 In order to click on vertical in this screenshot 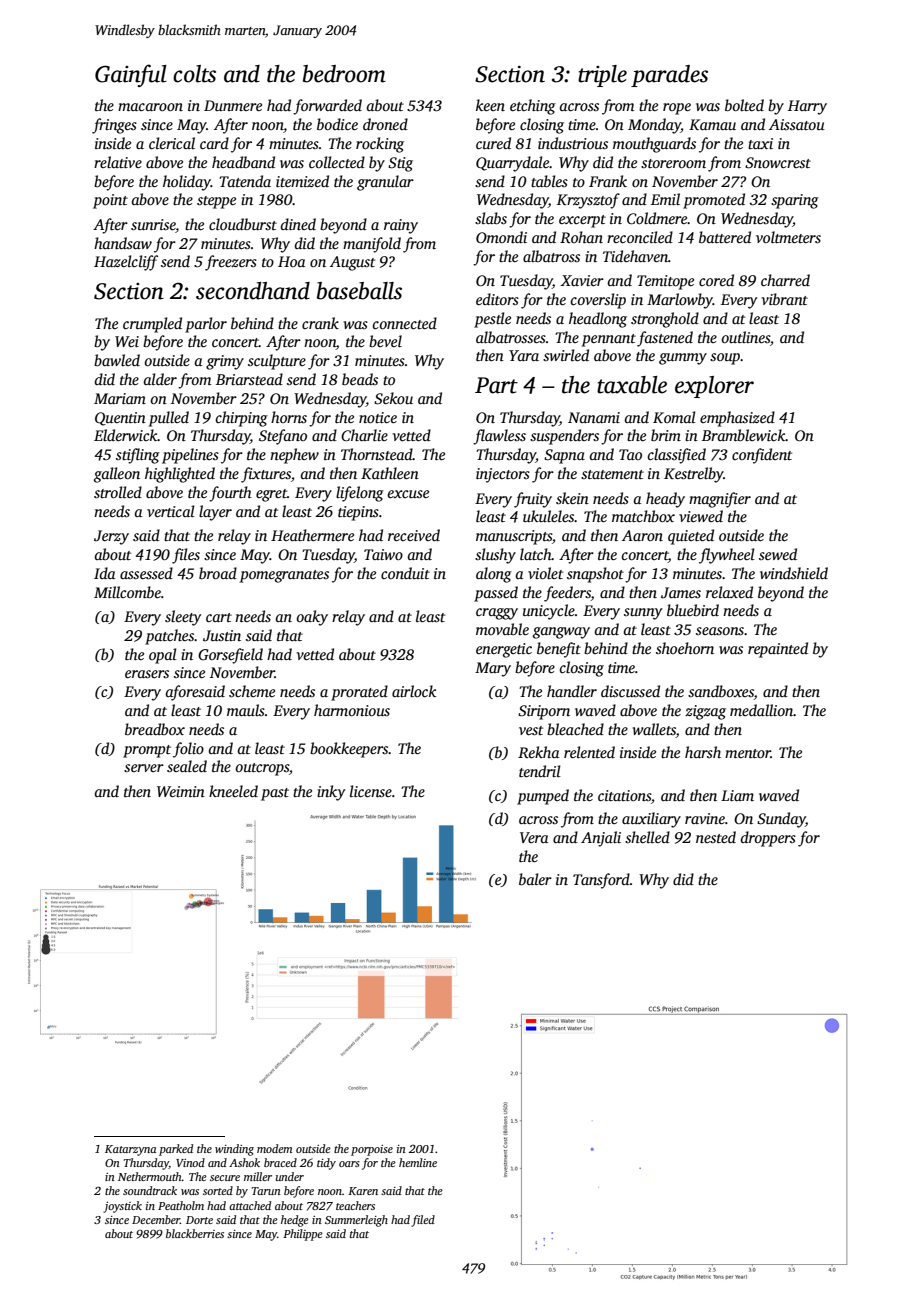, I will do `click(171, 511)`.
